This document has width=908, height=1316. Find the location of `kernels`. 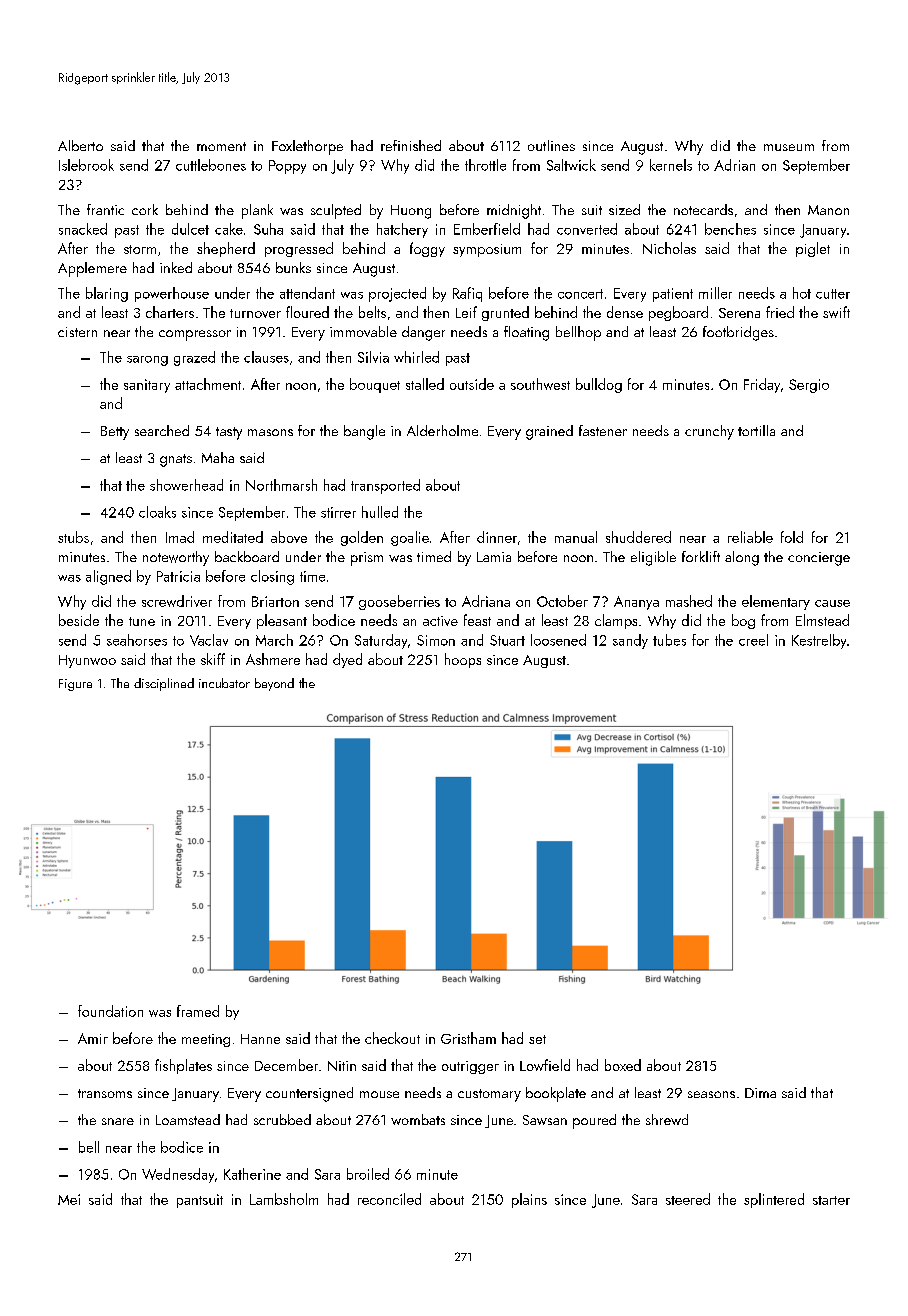

kernels is located at coordinates (671, 165).
